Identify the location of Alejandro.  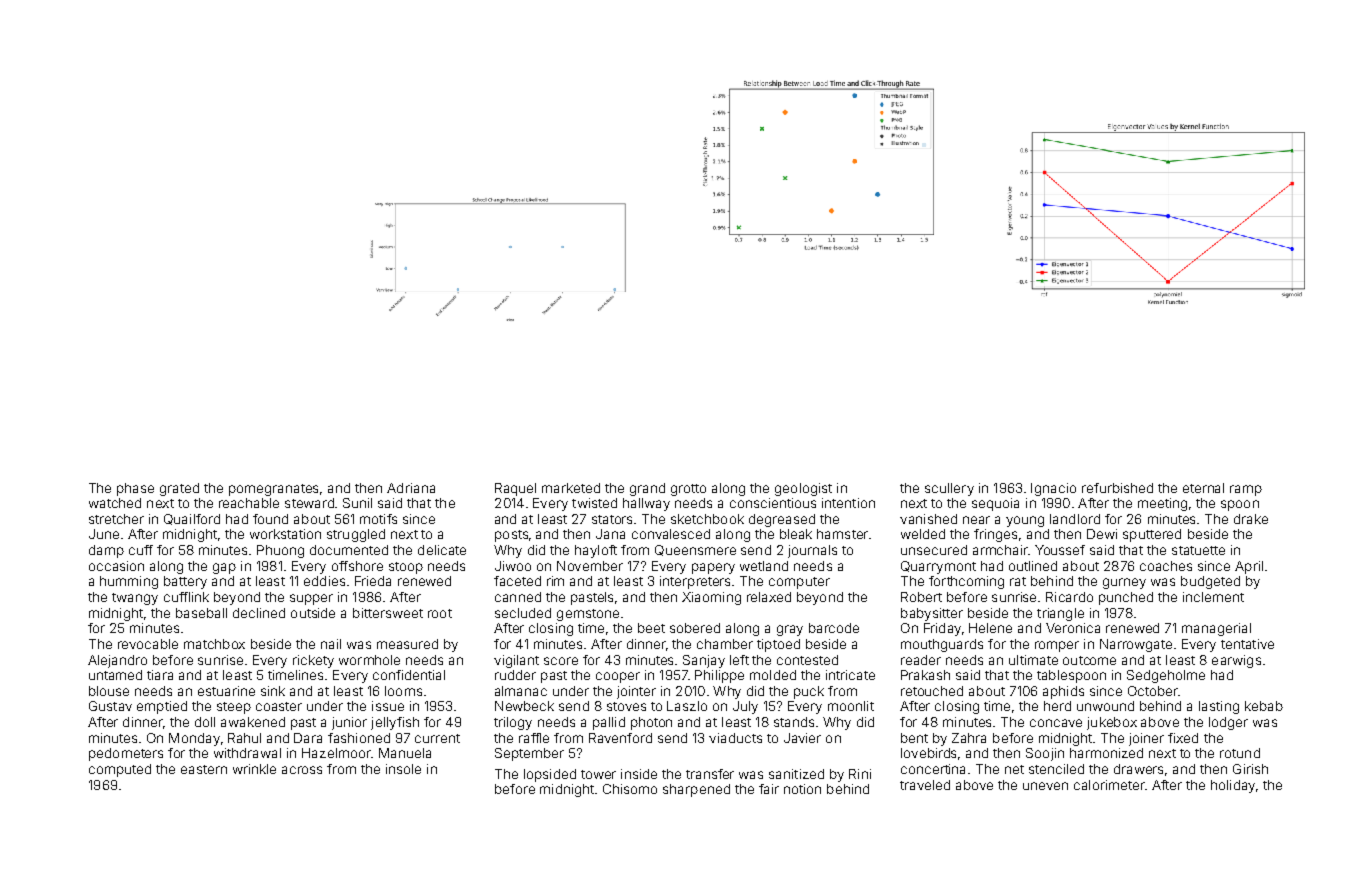
(117, 661).
